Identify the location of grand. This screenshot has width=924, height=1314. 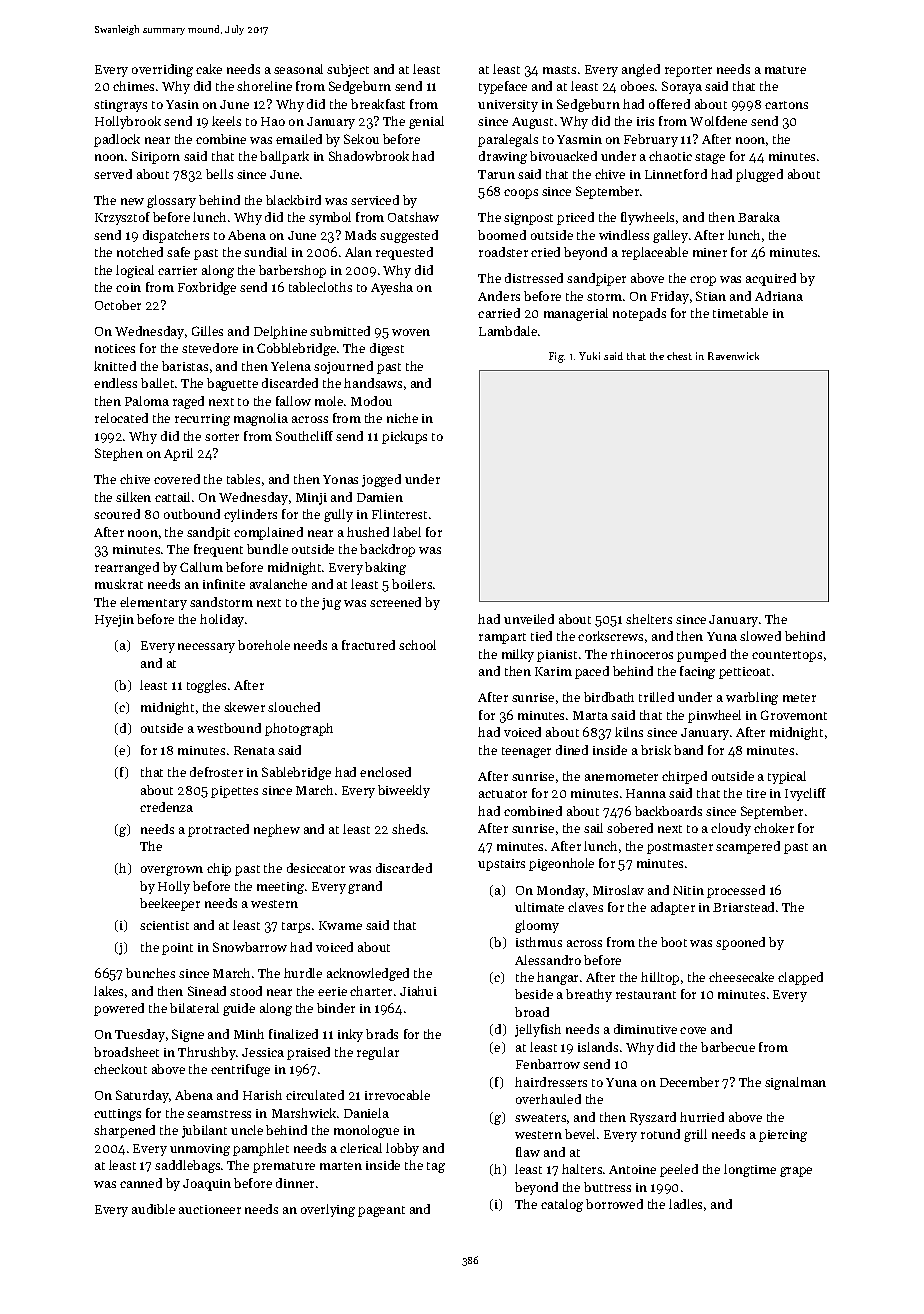
(365, 887).
